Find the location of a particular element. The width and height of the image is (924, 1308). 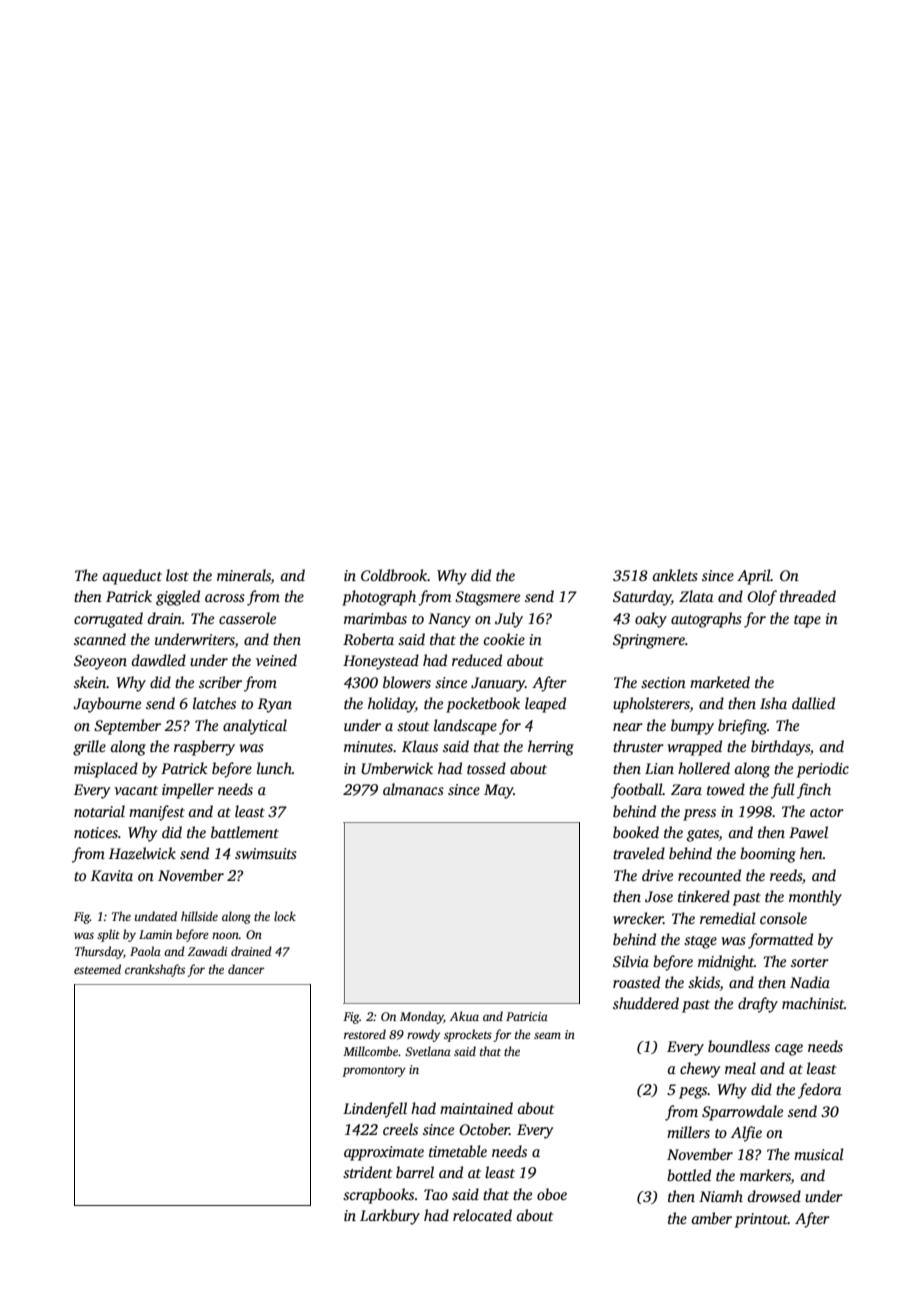

corrugated is located at coordinates (108, 620).
